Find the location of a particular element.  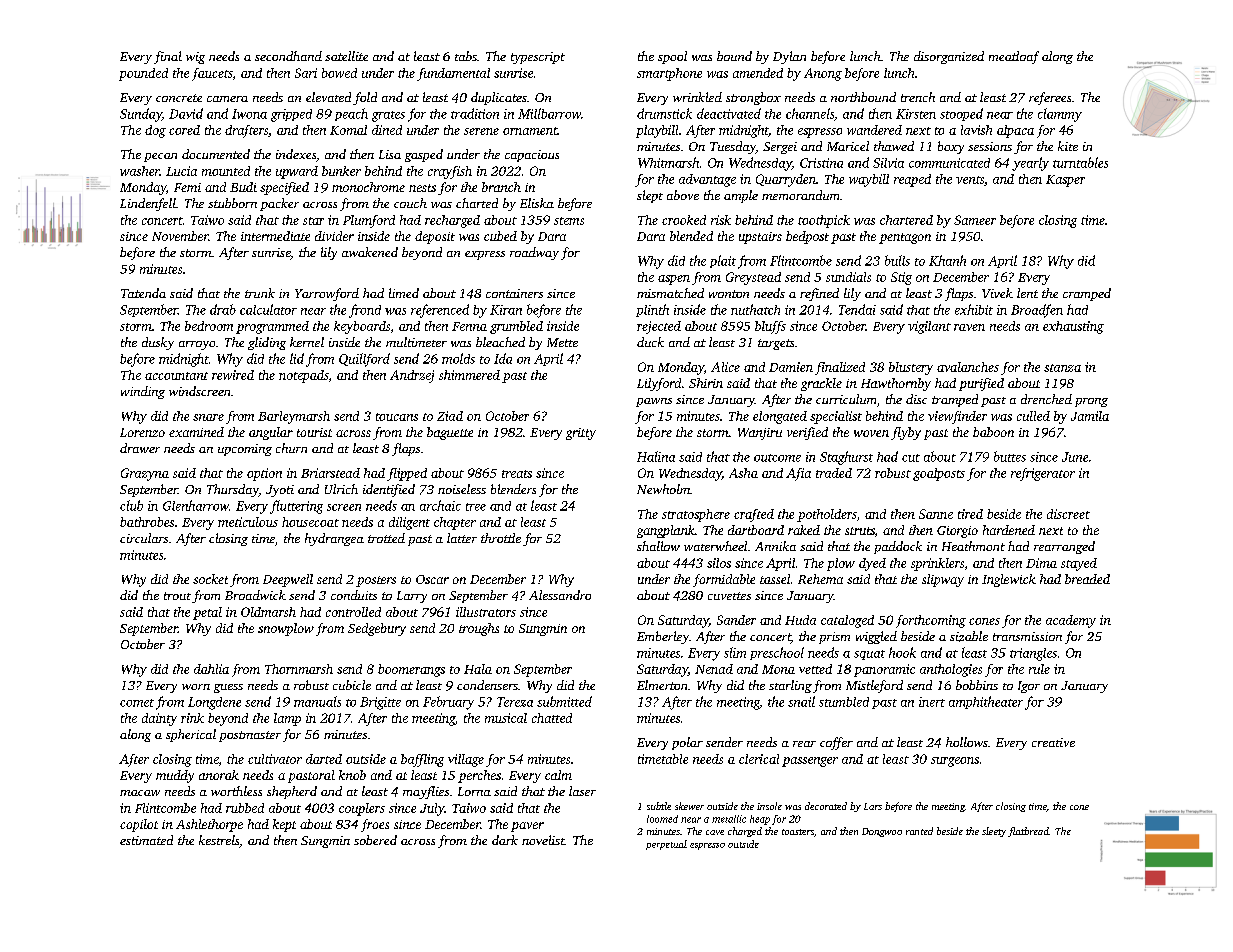

typescript is located at coordinates (538, 58).
